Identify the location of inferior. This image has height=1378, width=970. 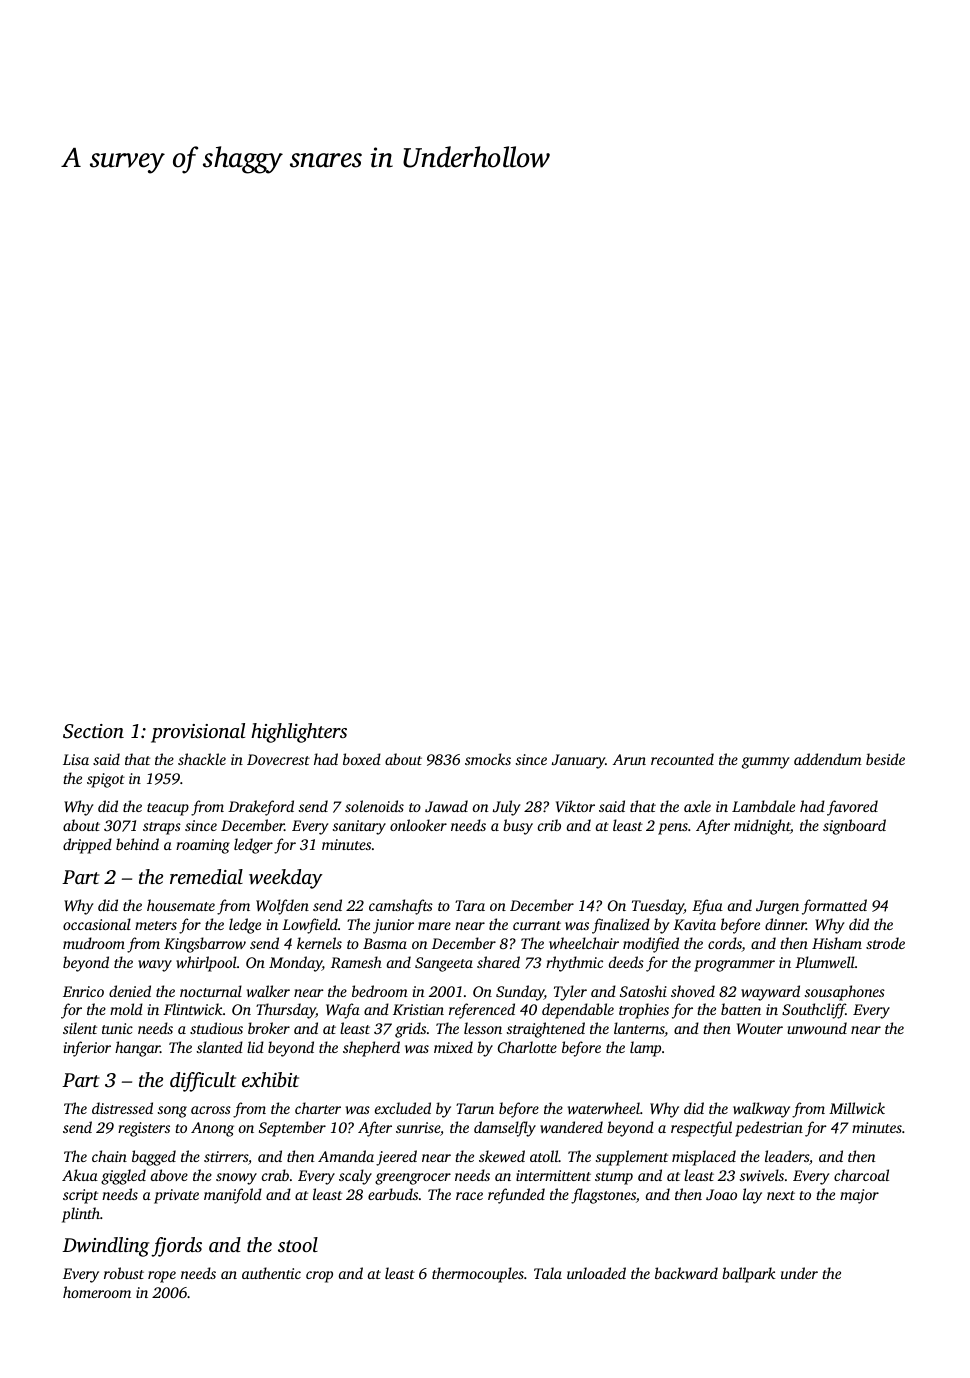
(87, 1049).
